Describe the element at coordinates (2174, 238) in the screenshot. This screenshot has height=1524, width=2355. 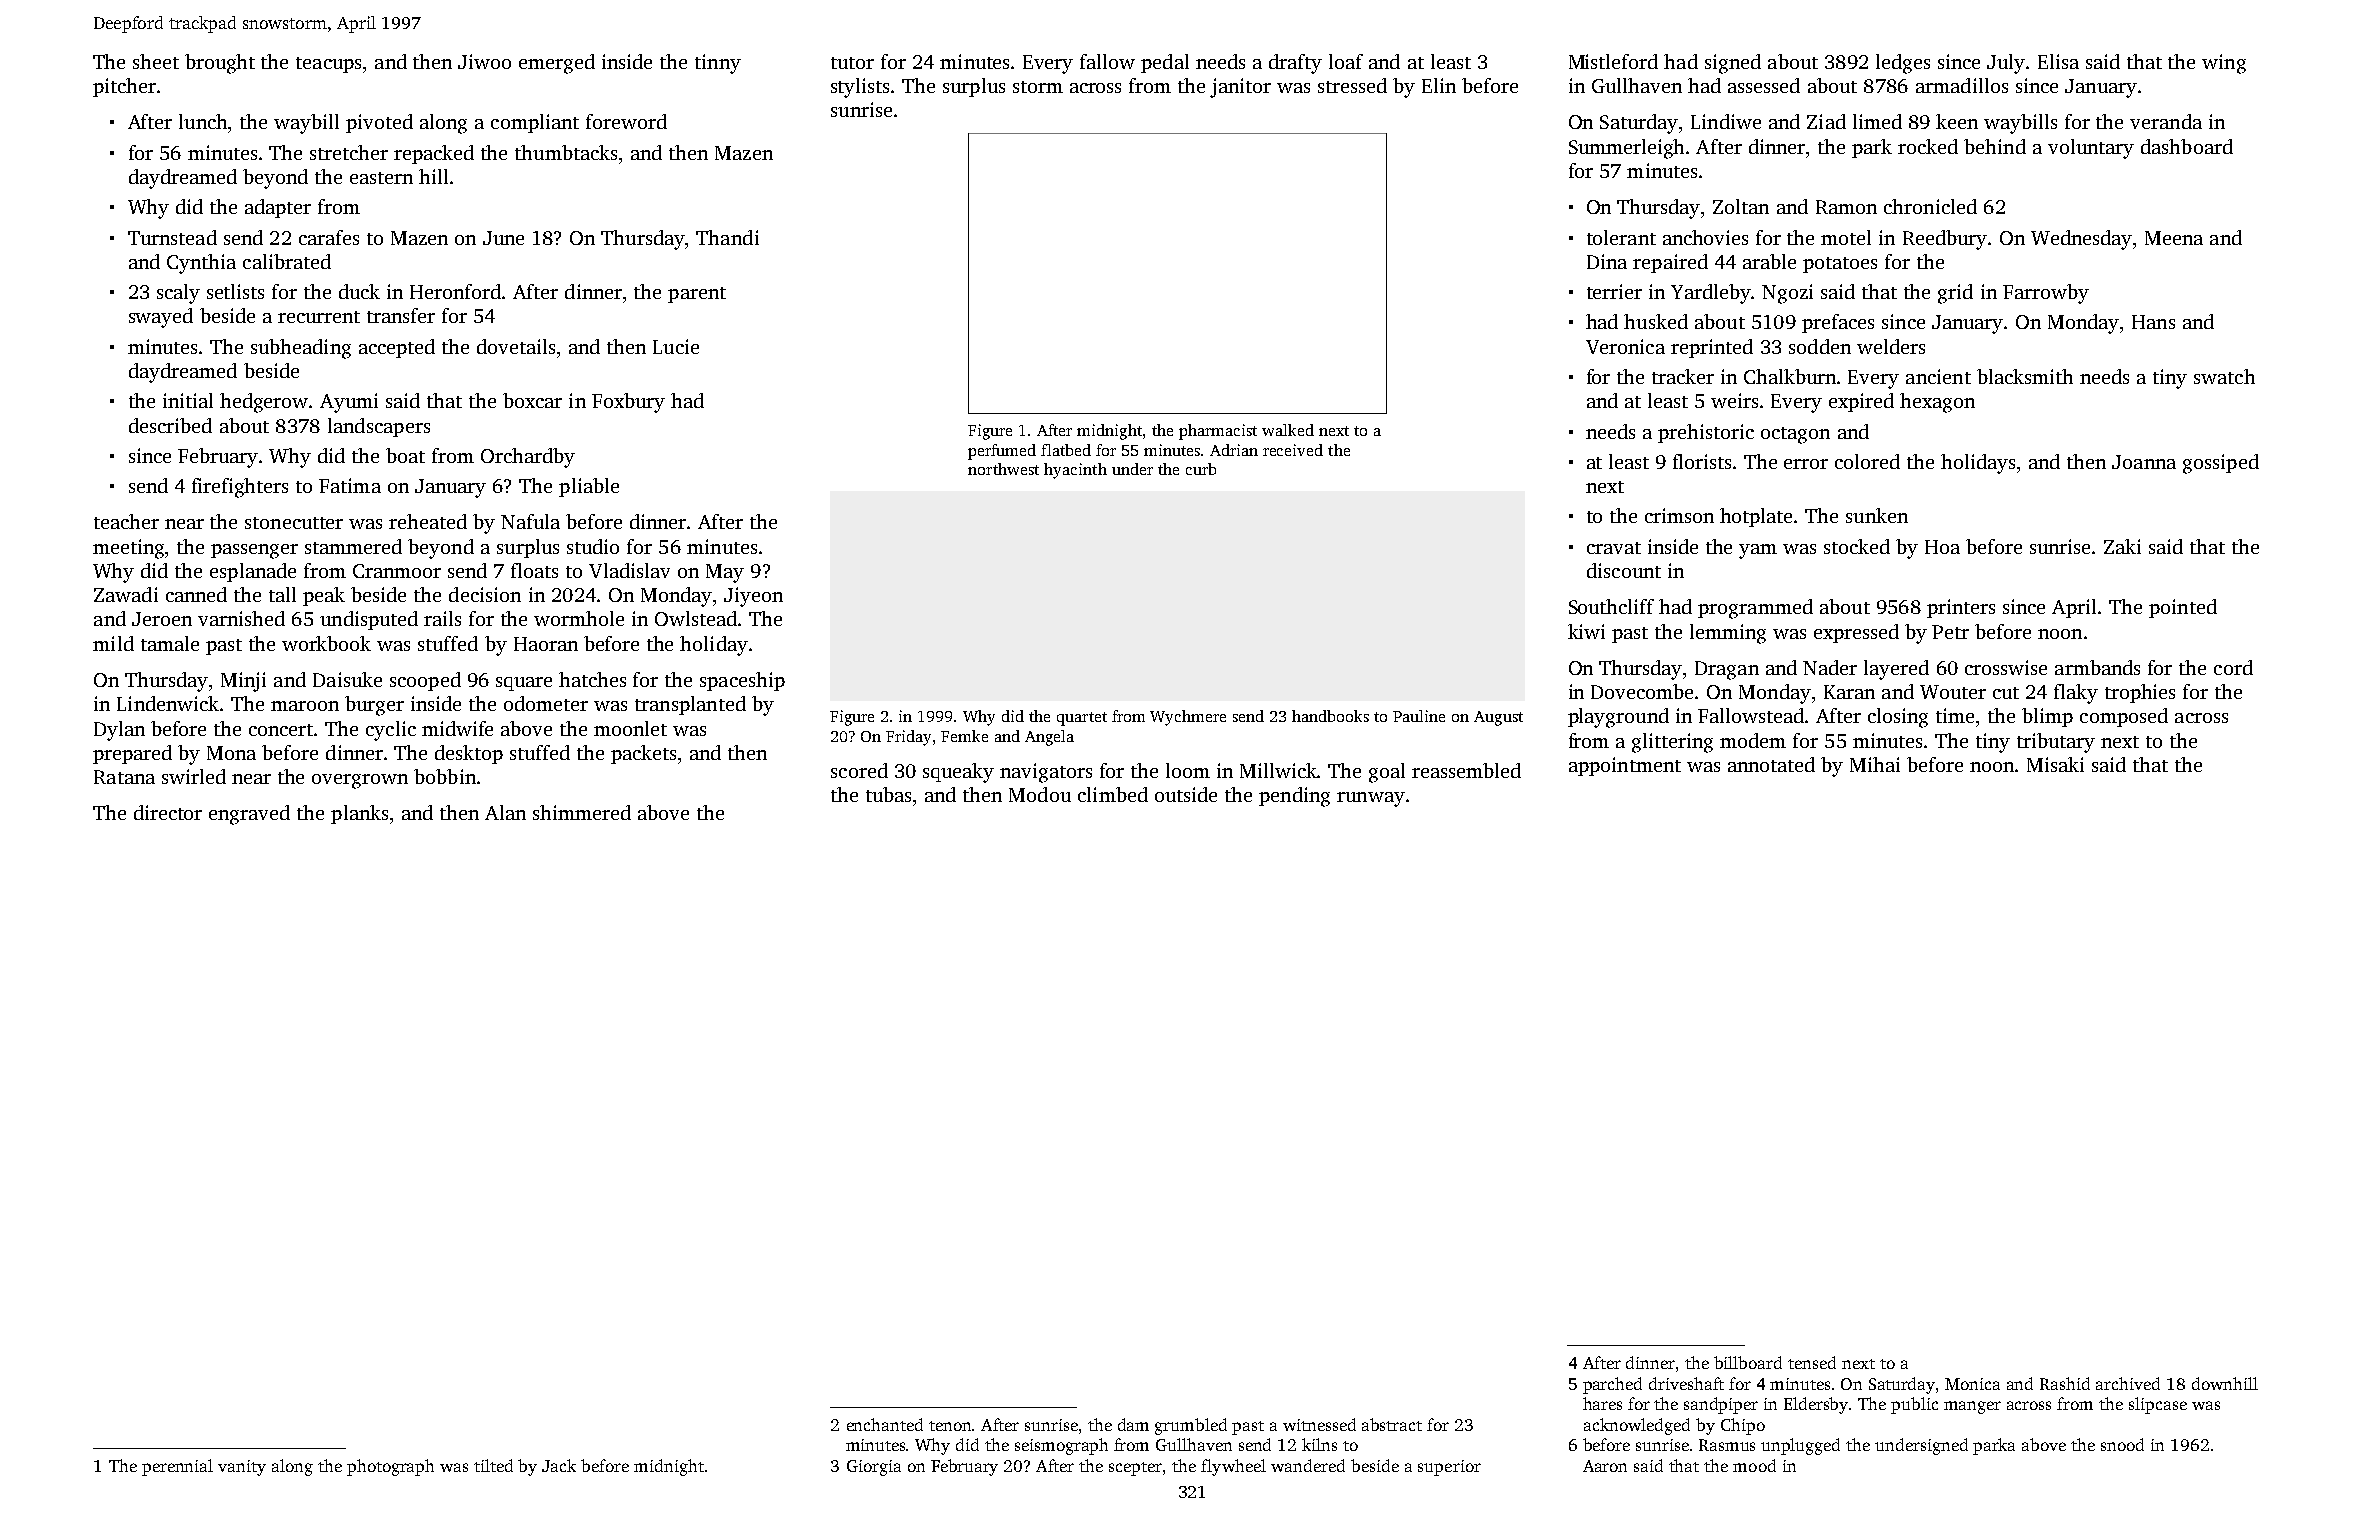
I see `Meena` at that location.
